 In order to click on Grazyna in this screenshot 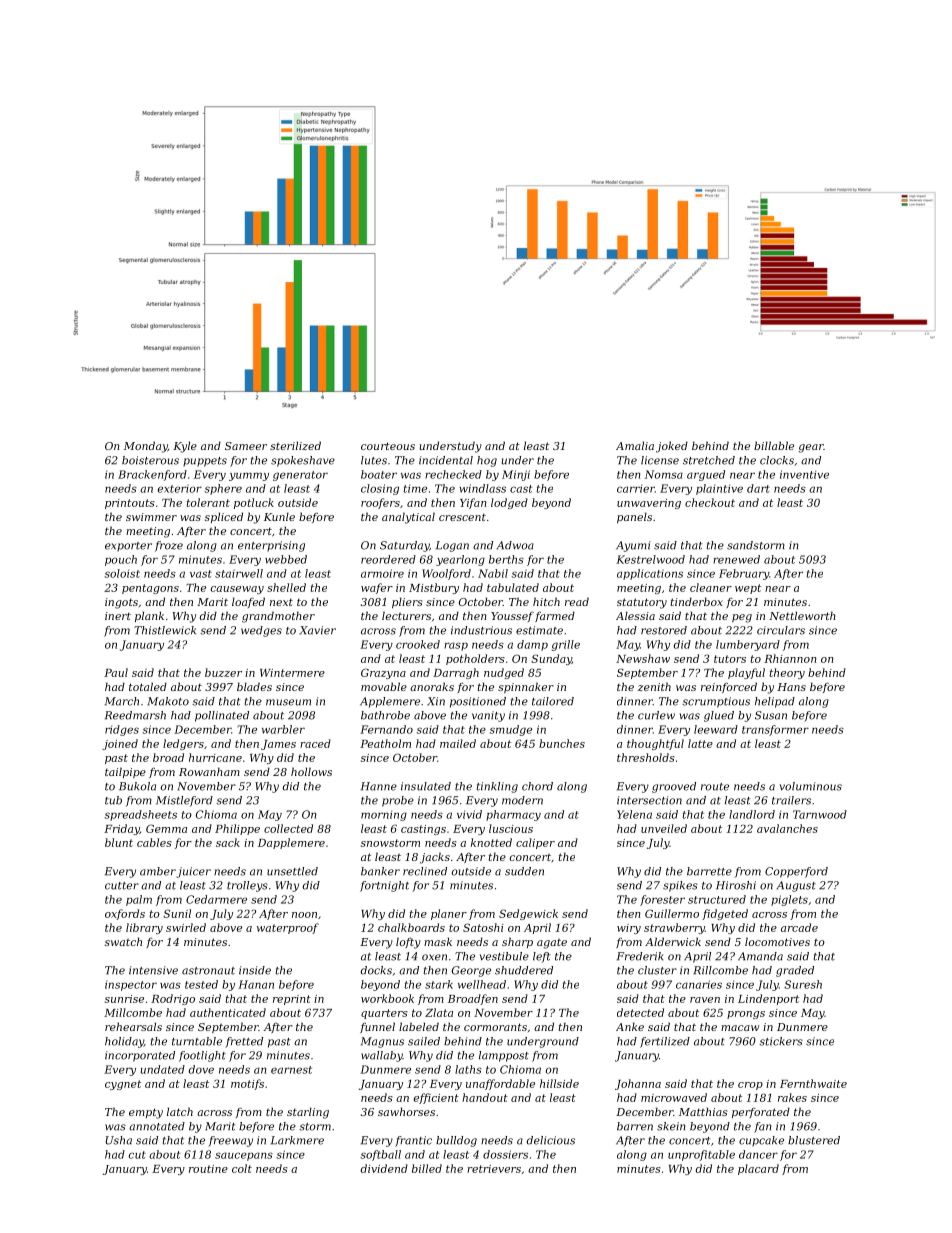, I will do `click(383, 673)`.
